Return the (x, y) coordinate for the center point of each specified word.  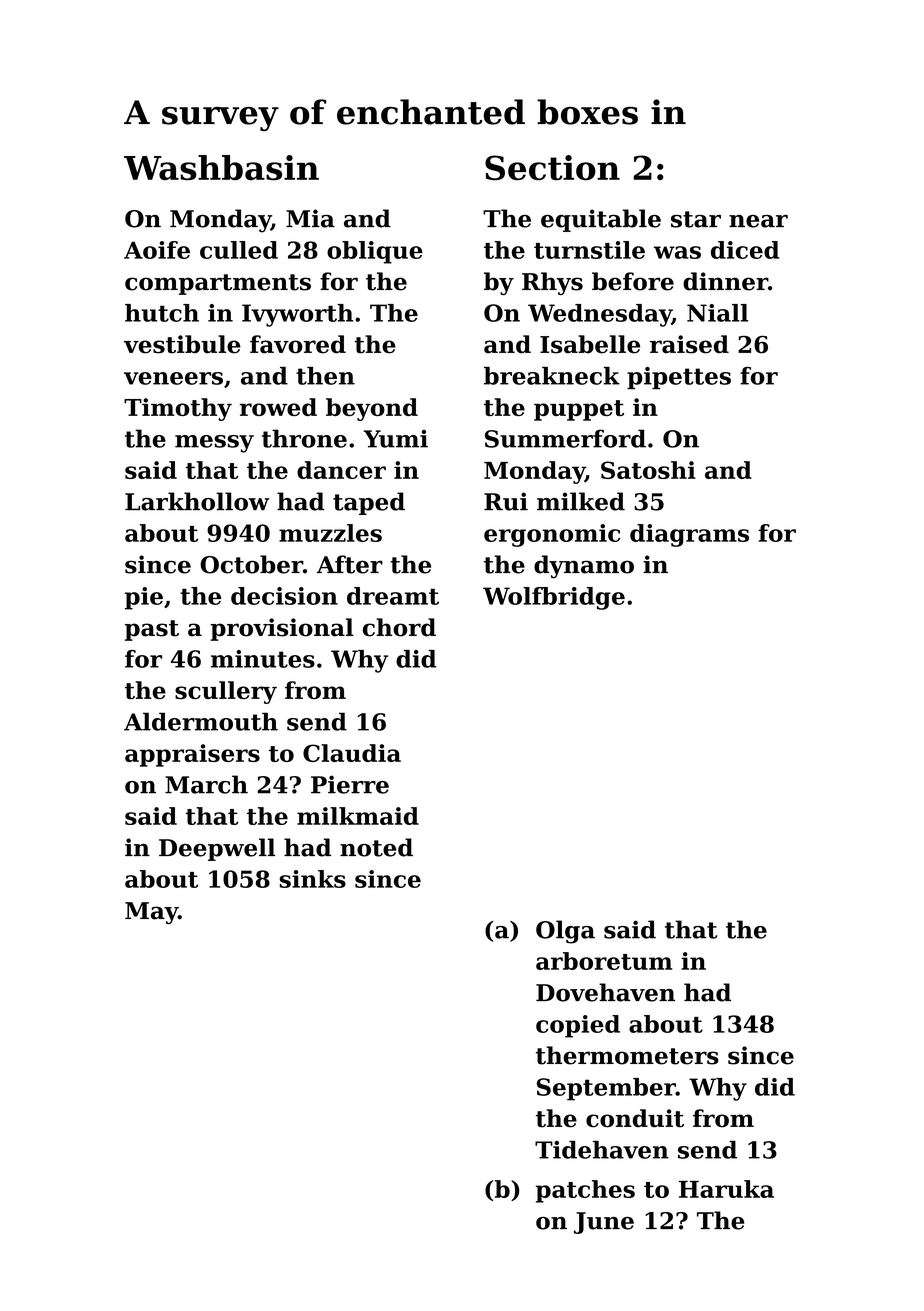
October (251, 564)
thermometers (627, 1055)
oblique (375, 252)
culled (239, 250)
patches (585, 1191)
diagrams (689, 535)
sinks (312, 879)
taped (369, 503)
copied (578, 1026)
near (758, 221)
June (604, 1223)
